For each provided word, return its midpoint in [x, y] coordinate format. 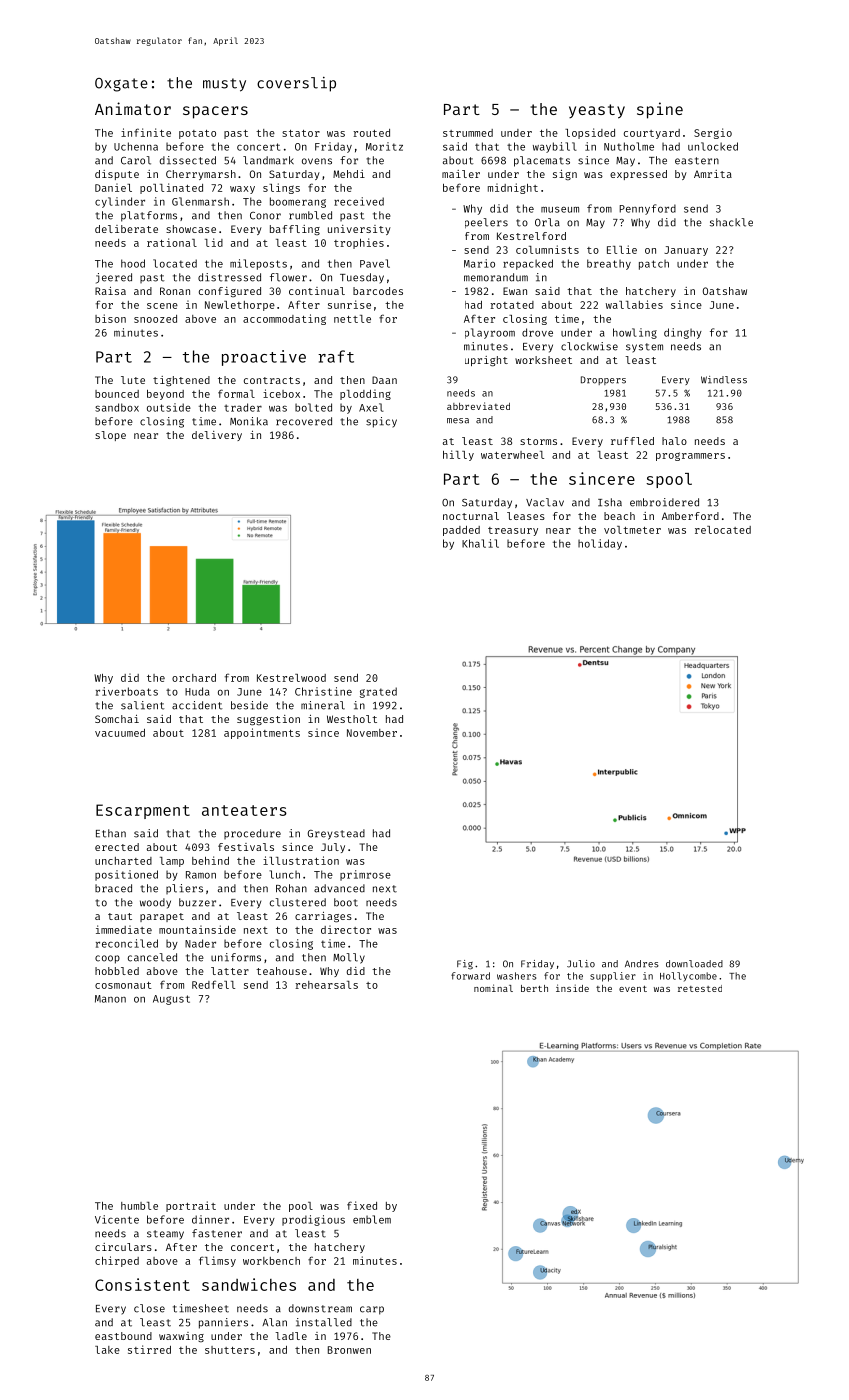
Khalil [480, 543]
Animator [133, 108]
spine [660, 110]
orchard [194, 678]
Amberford [690, 516]
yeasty [597, 111]
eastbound [123, 1336]
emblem [372, 1219]
